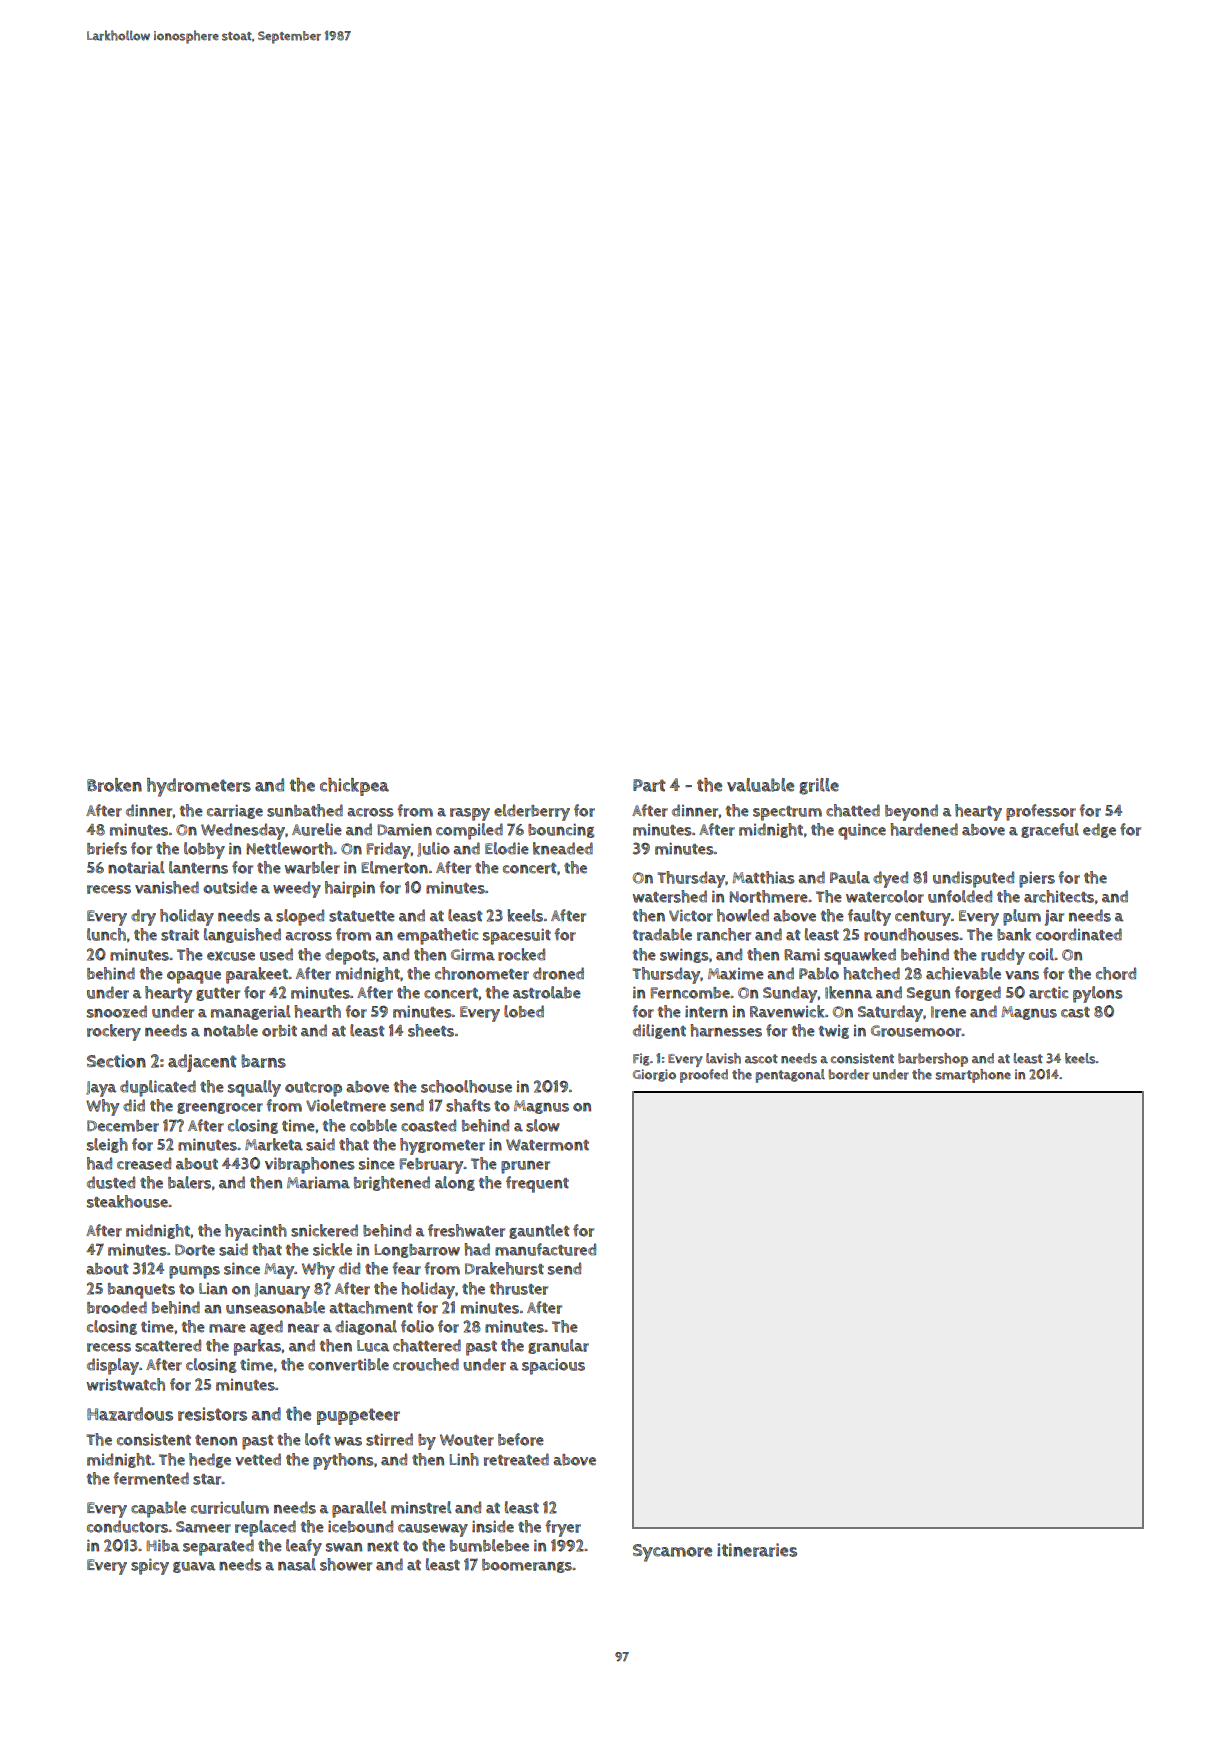 The image size is (1230, 1740). Describe the element at coordinates (359, 1509) in the document. I see `parallel` at that location.
